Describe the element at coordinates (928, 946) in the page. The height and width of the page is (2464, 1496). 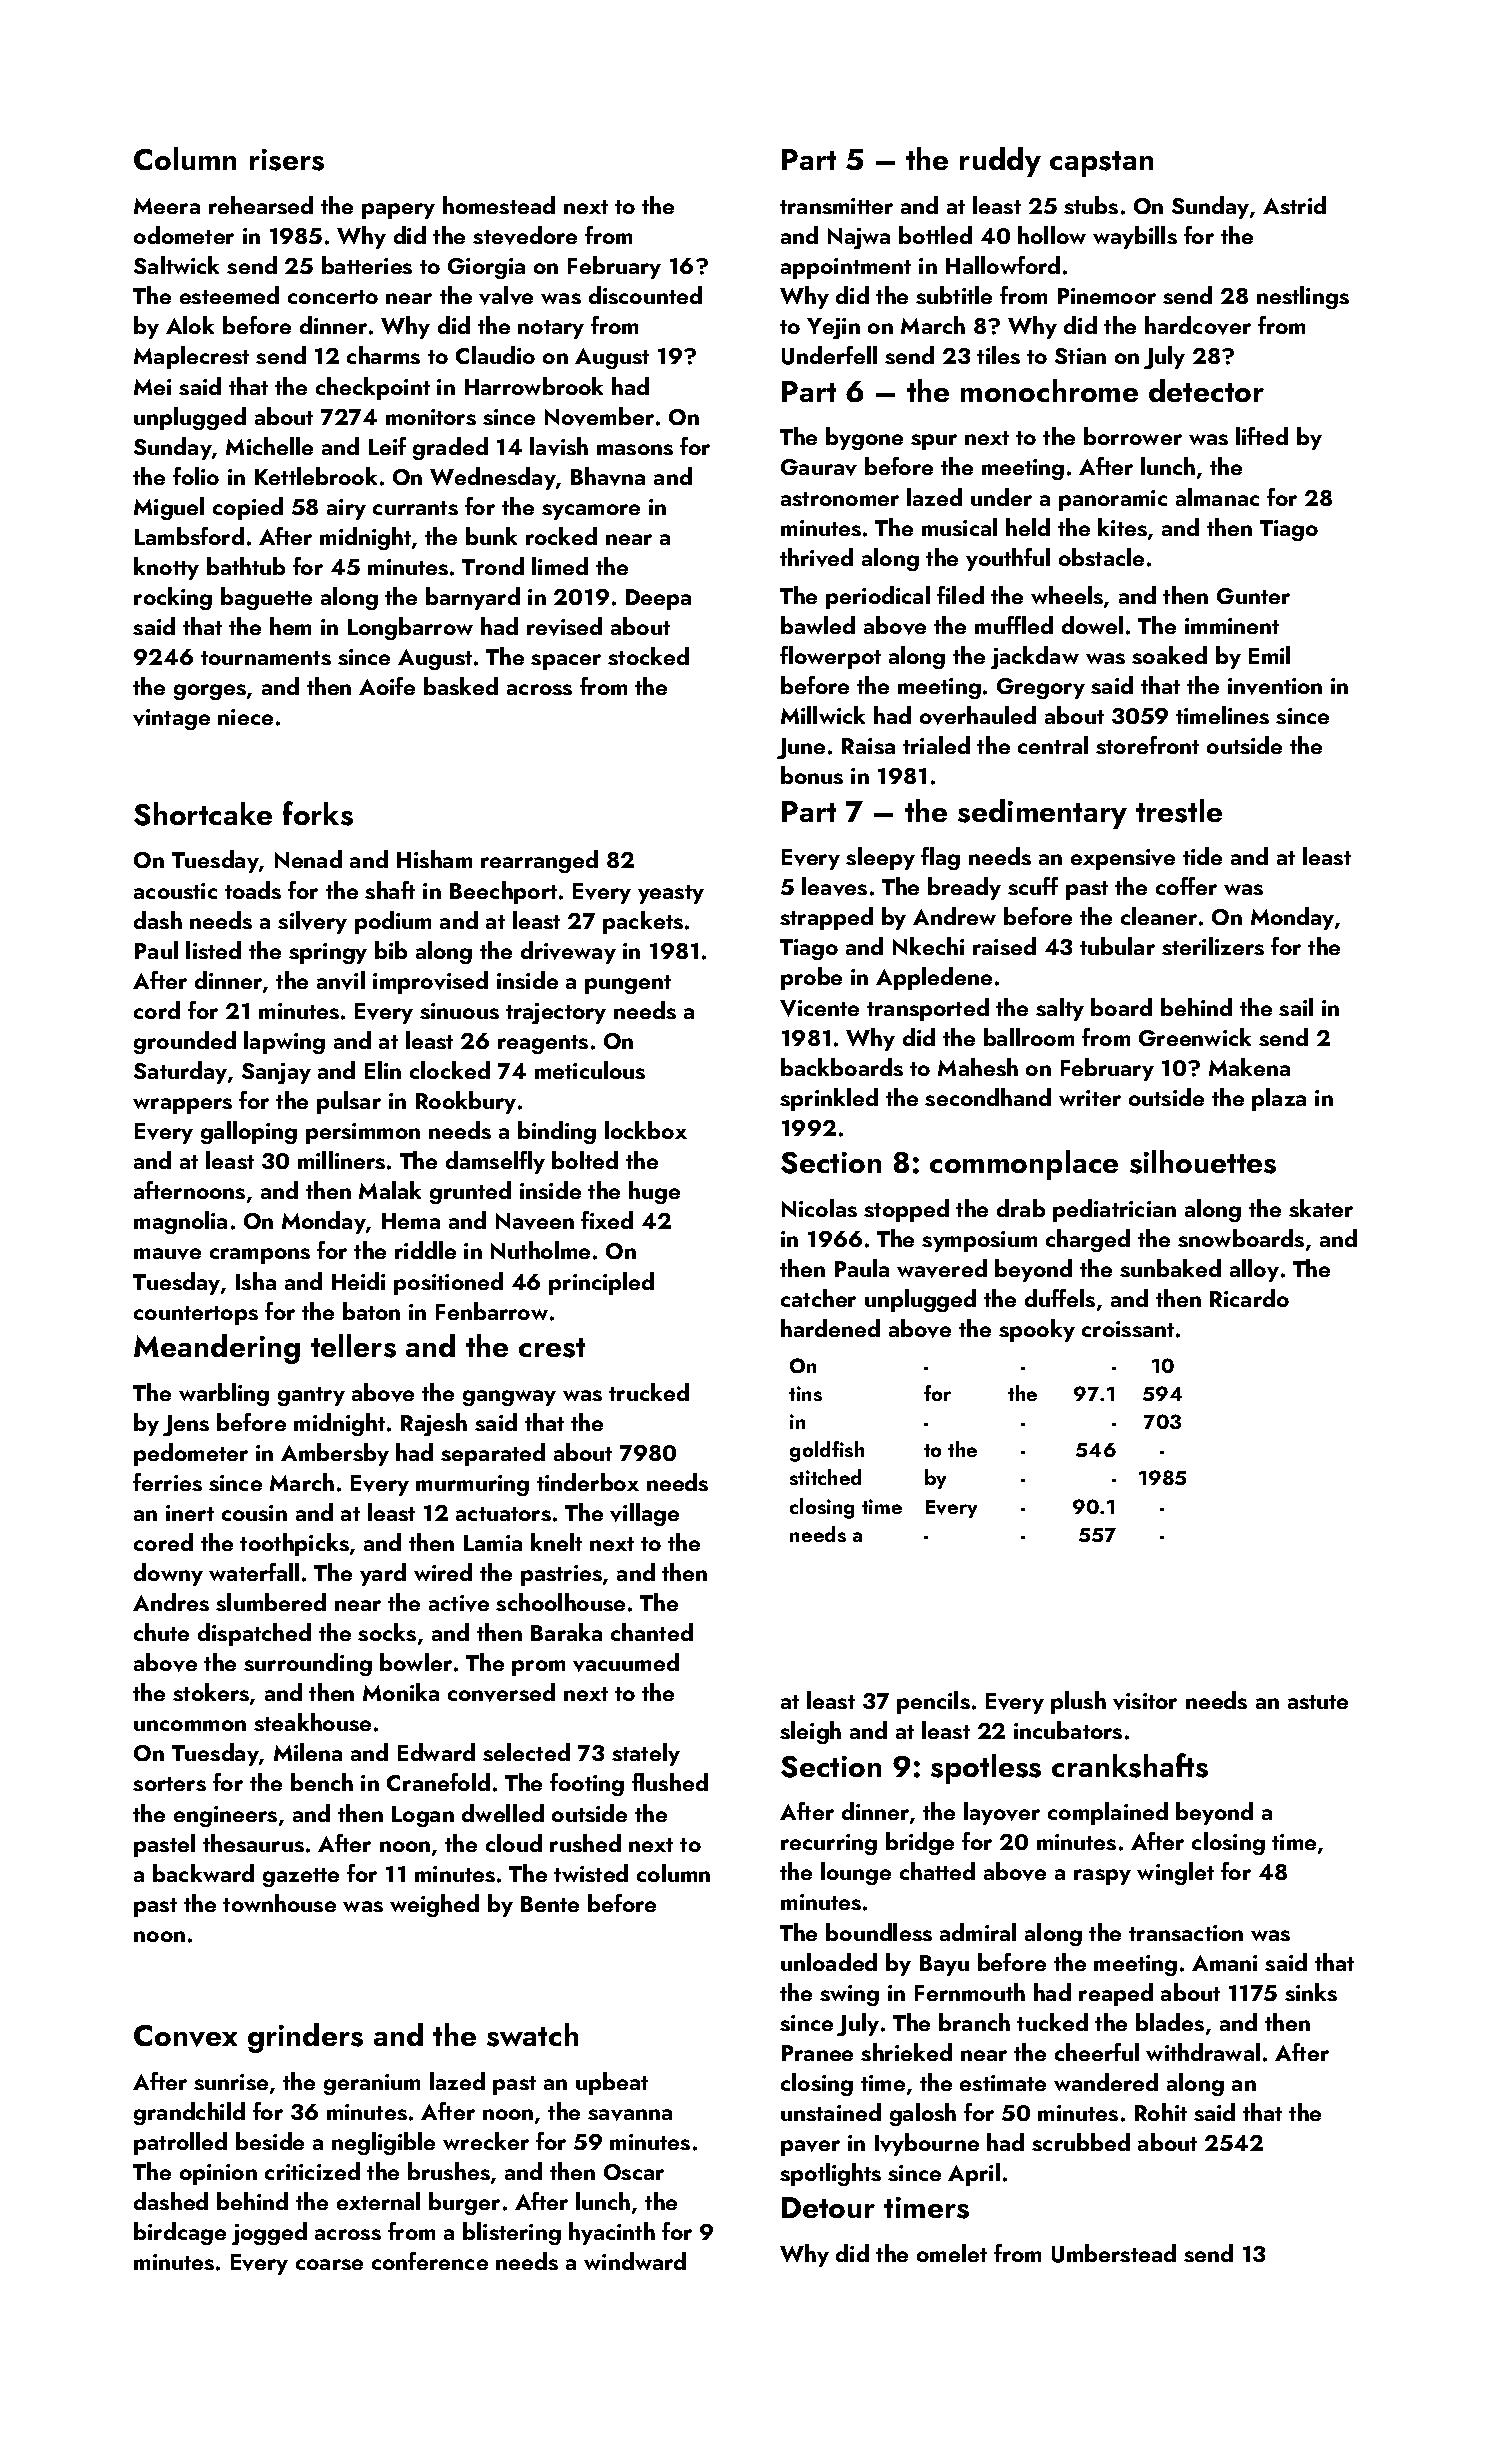
I see `Nkechi` at that location.
